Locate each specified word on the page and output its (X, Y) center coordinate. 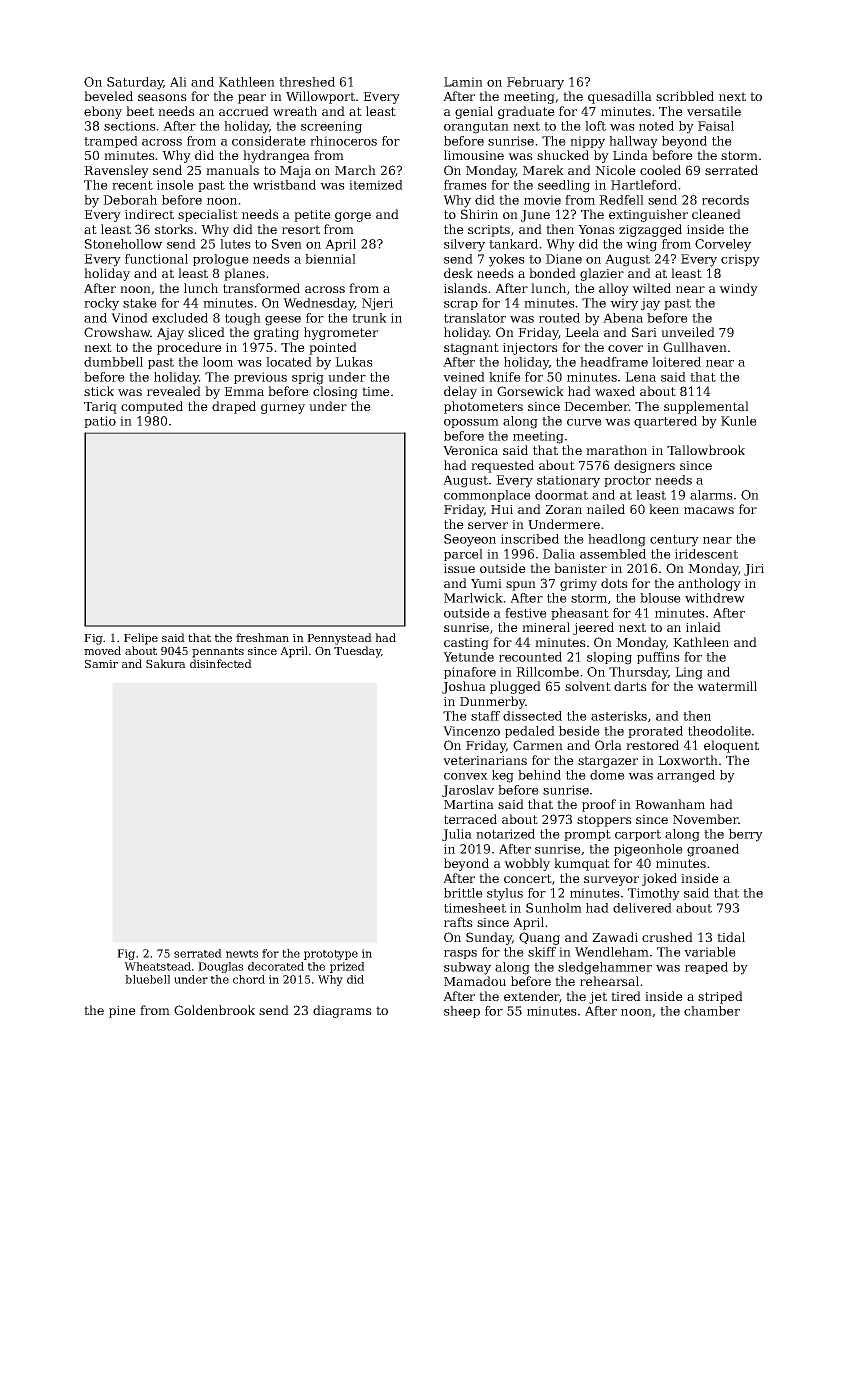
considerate (269, 141)
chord (249, 979)
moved (102, 650)
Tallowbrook (706, 450)
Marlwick (474, 598)
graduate (526, 112)
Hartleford (644, 185)
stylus (505, 894)
